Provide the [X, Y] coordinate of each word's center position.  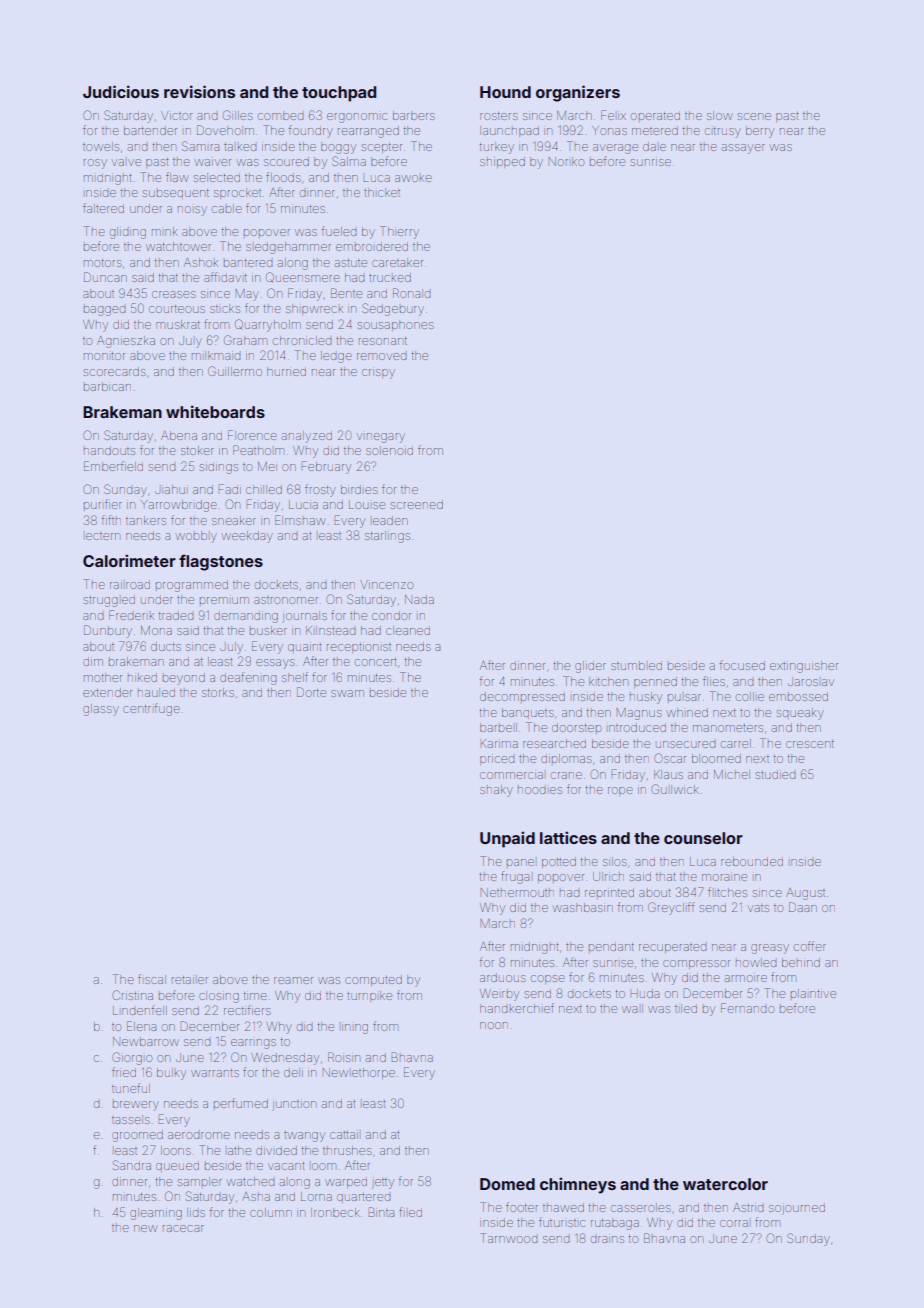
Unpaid [507, 839]
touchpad [339, 94]
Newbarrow [146, 1041]
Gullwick [675, 789]
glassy [101, 710]
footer [522, 1207]
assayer [743, 149]
